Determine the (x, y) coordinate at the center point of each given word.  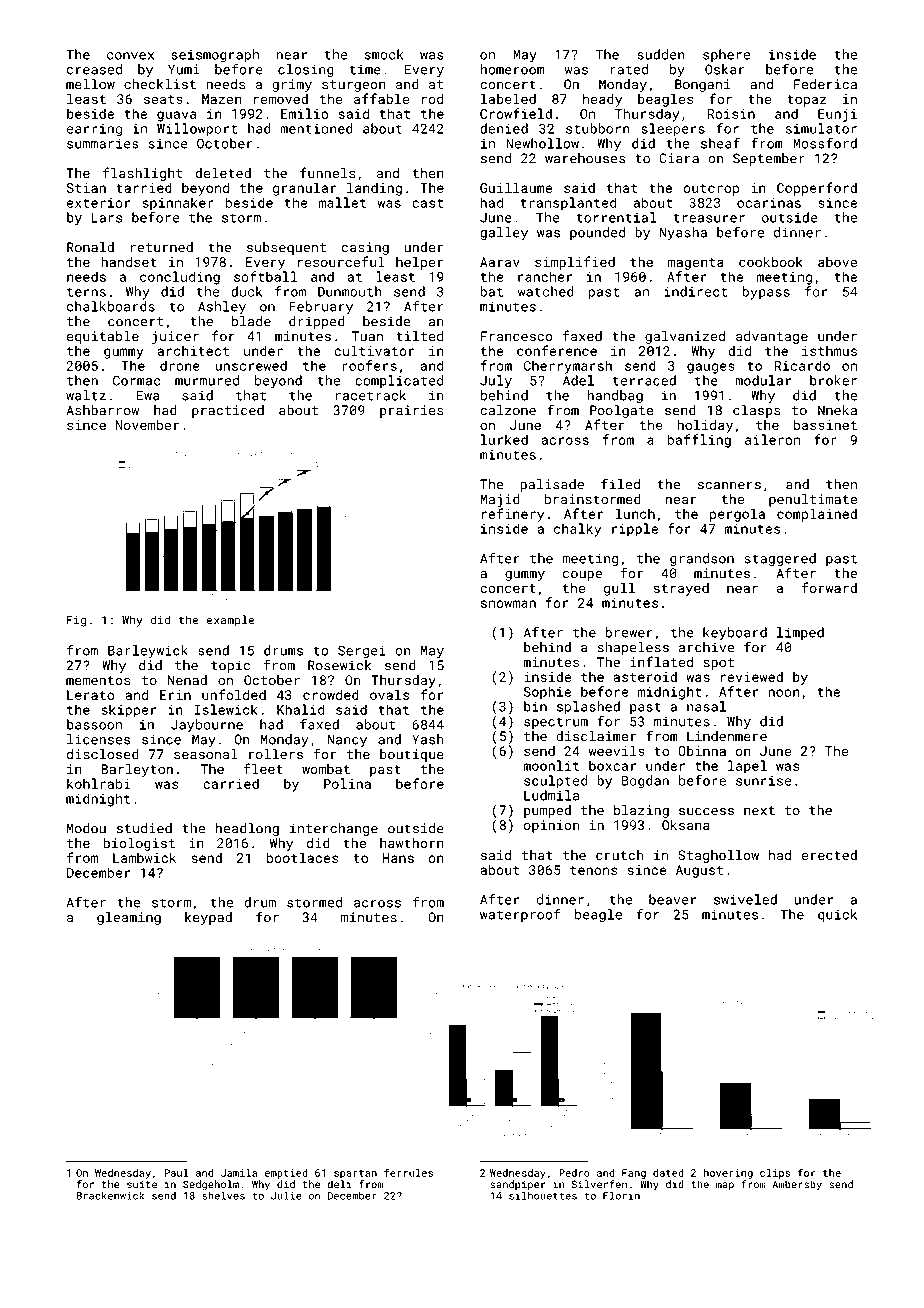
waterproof (520, 915)
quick (837, 916)
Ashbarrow (102, 410)
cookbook (771, 261)
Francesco (517, 336)
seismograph (215, 56)
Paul (176, 1172)
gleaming (129, 918)
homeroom (512, 69)
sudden (661, 54)
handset (129, 261)
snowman (508, 604)
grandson (702, 559)
